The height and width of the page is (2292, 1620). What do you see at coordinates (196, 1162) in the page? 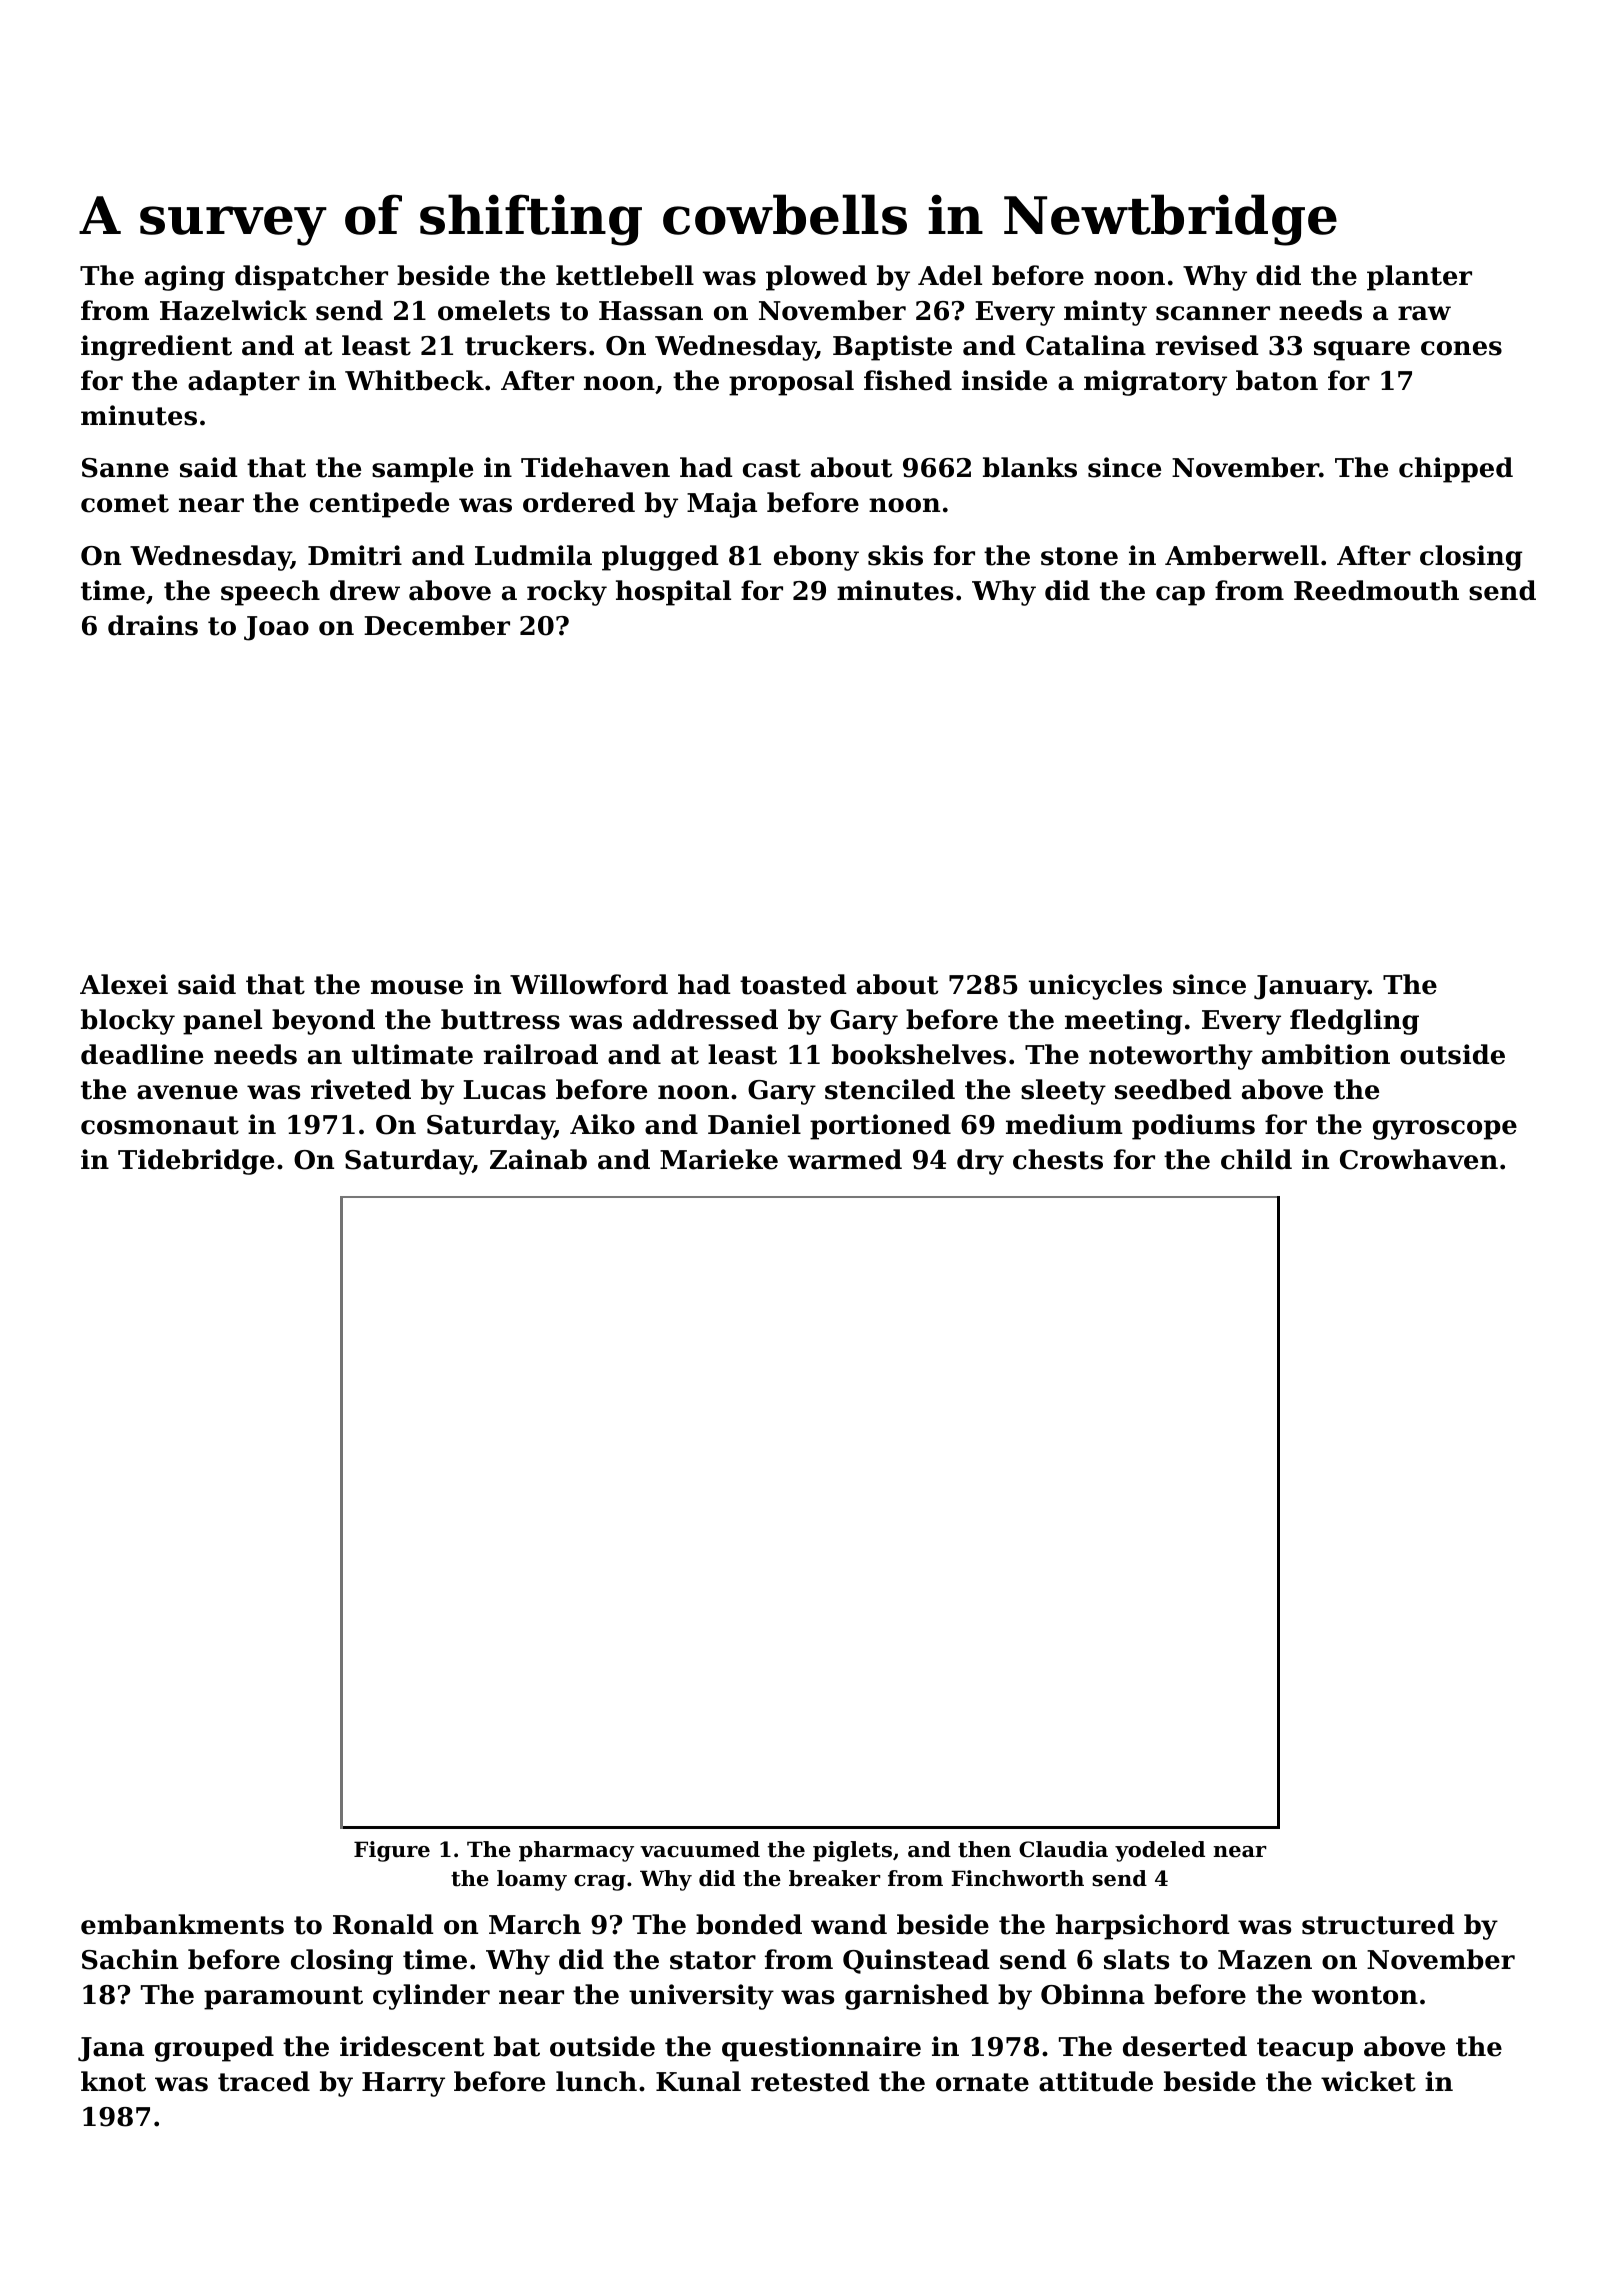
I see `Tidebridge` at bounding box center [196, 1162].
